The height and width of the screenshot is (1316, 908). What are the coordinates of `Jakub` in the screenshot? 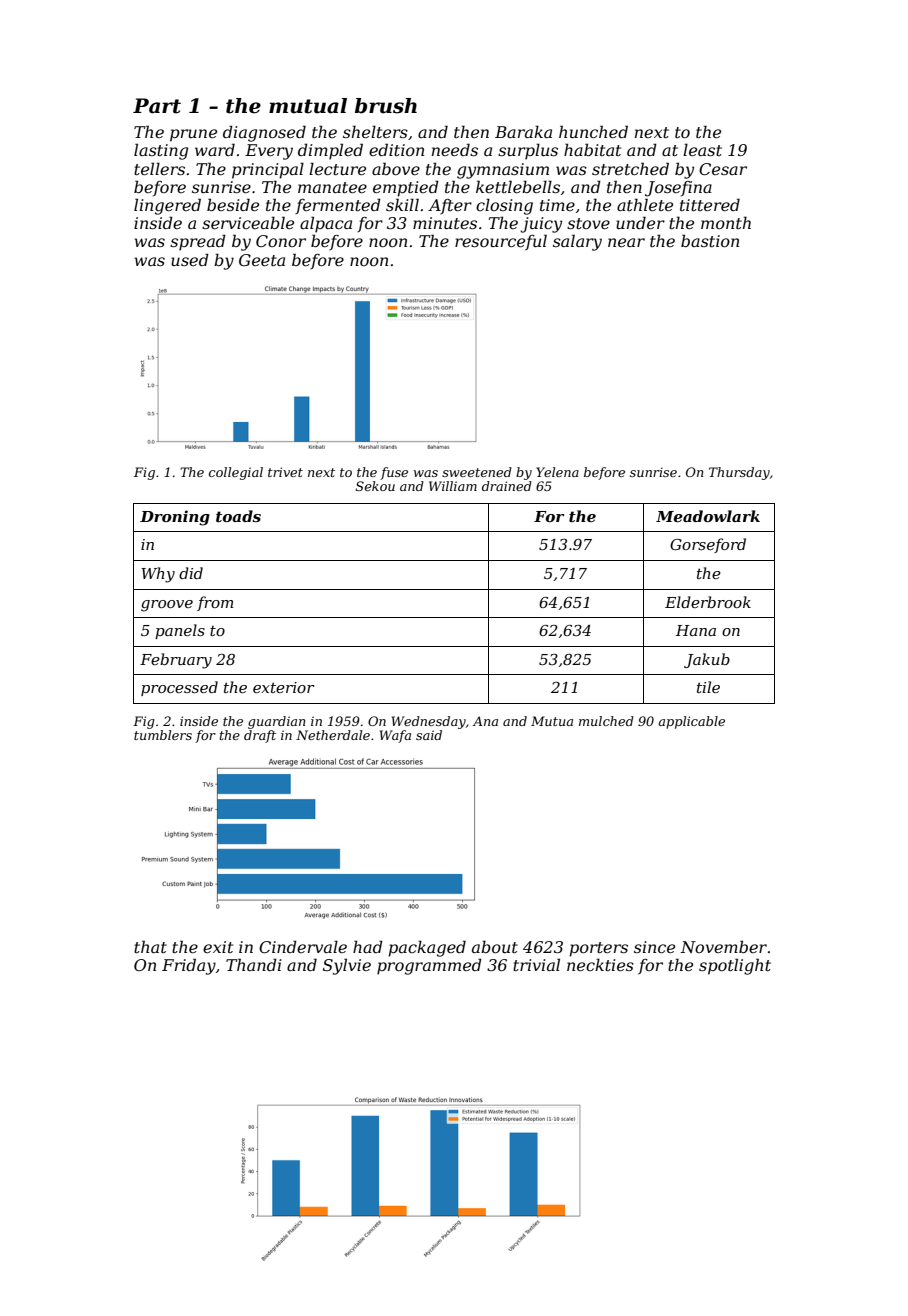 It's located at (707, 660).
